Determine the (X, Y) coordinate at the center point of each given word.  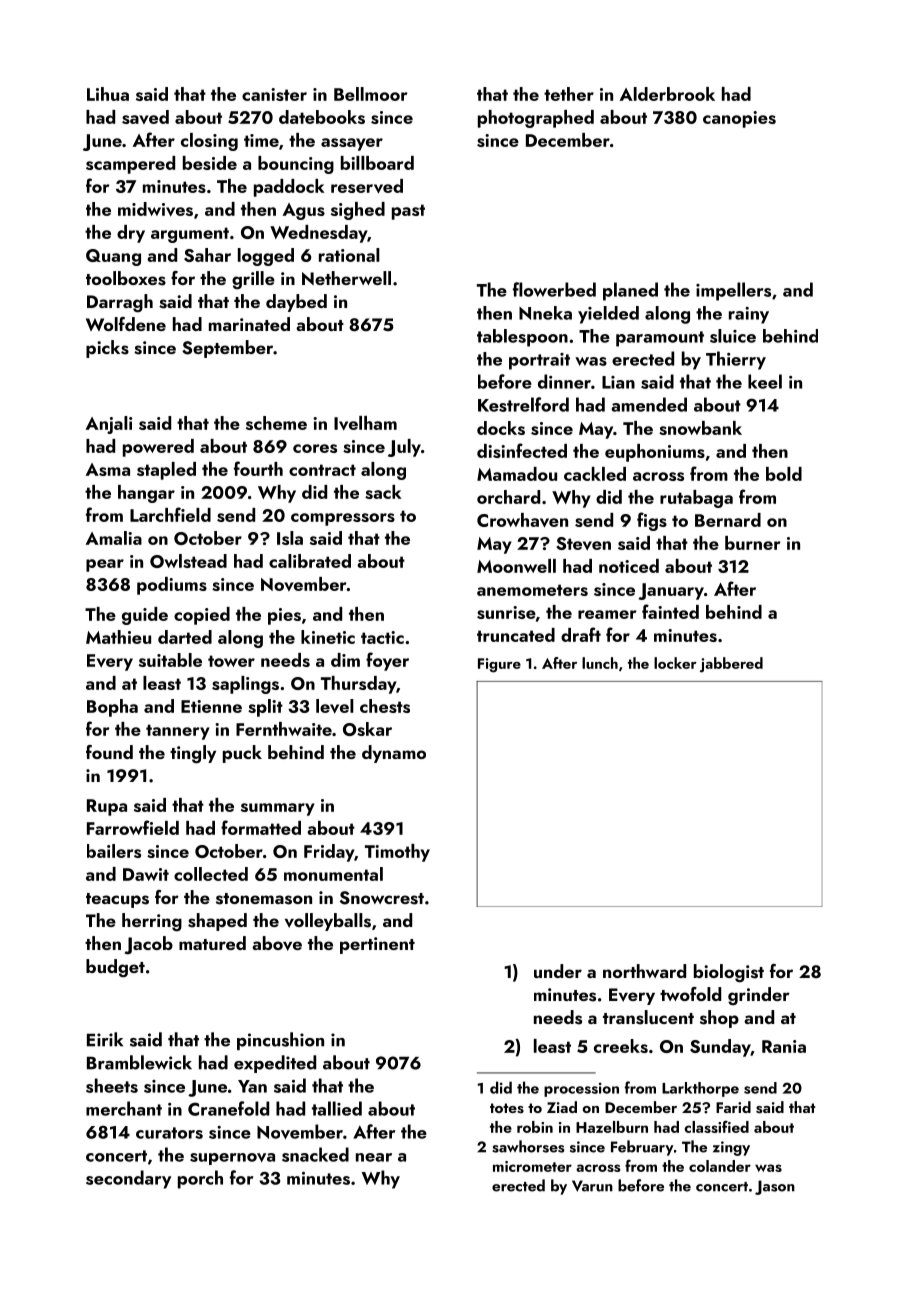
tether (569, 94)
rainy (749, 315)
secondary (128, 1179)
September (227, 349)
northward (644, 971)
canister (274, 94)
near (374, 1157)
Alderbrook (667, 94)
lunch (600, 663)
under (558, 971)
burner (753, 543)
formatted (261, 827)
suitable (170, 660)
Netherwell (346, 278)
